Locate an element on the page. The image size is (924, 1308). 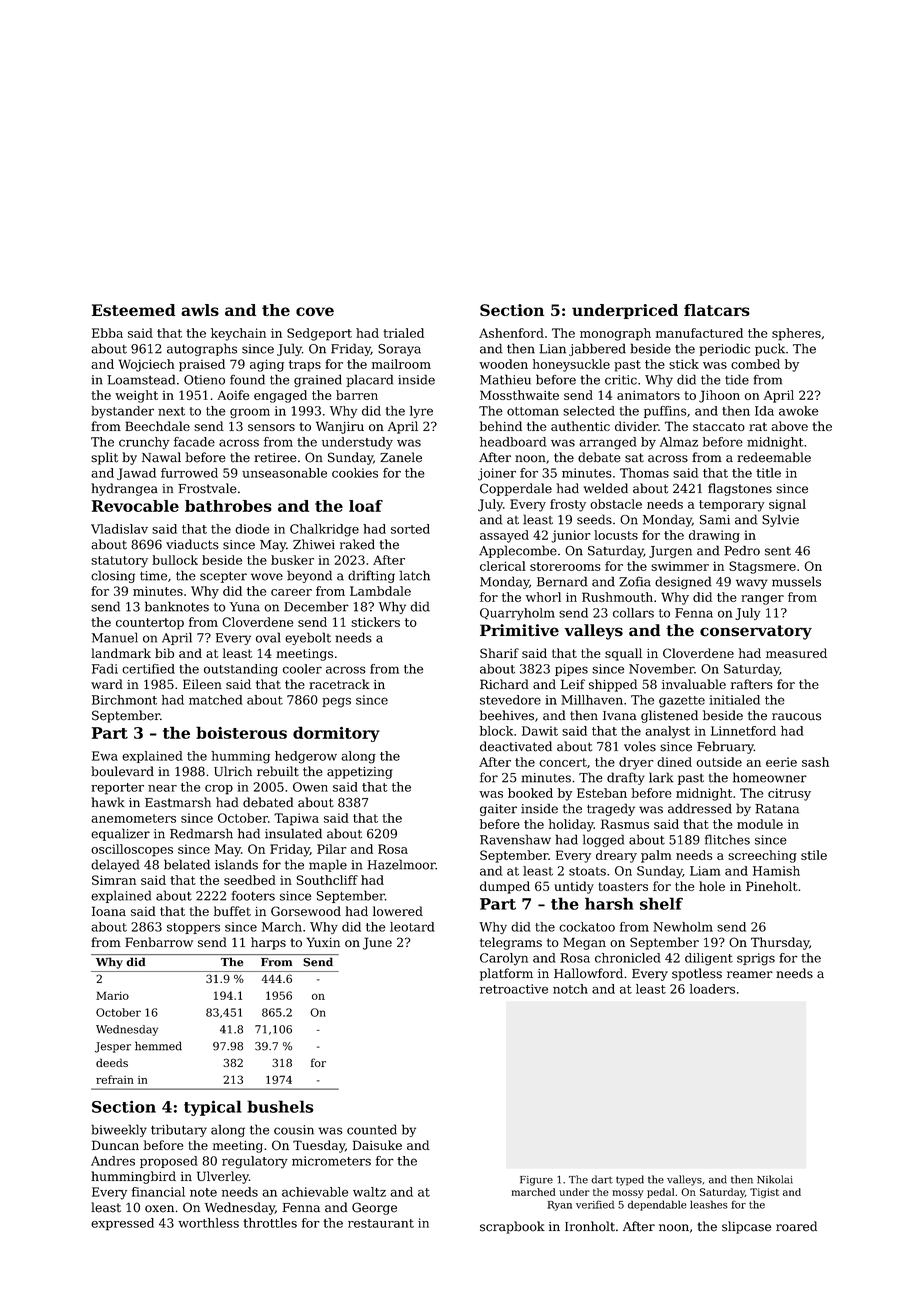
leashes is located at coordinates (709, 1204).
